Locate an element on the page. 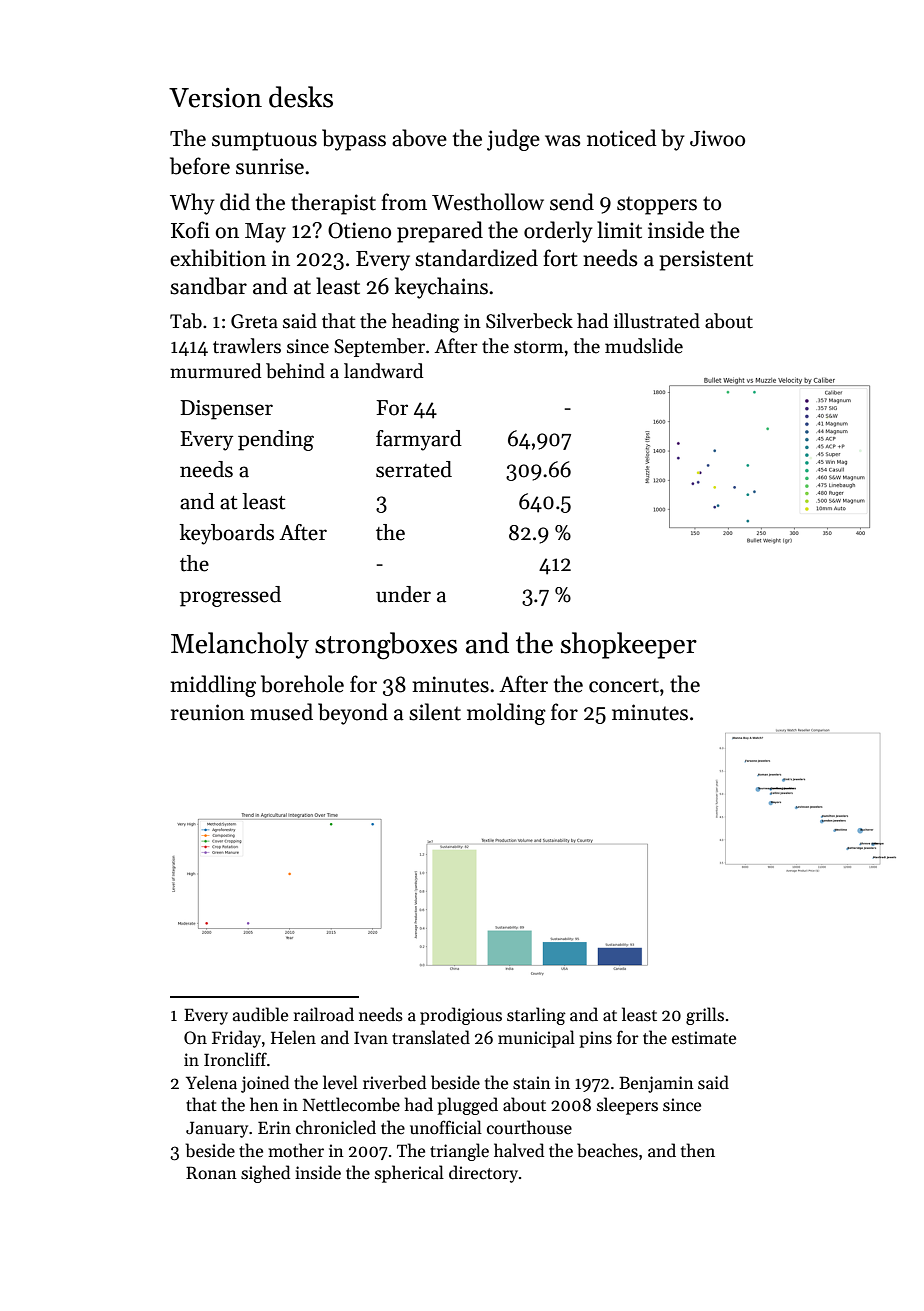 The image size is (924, 1311). Why is located at coordinates (192, 204).
